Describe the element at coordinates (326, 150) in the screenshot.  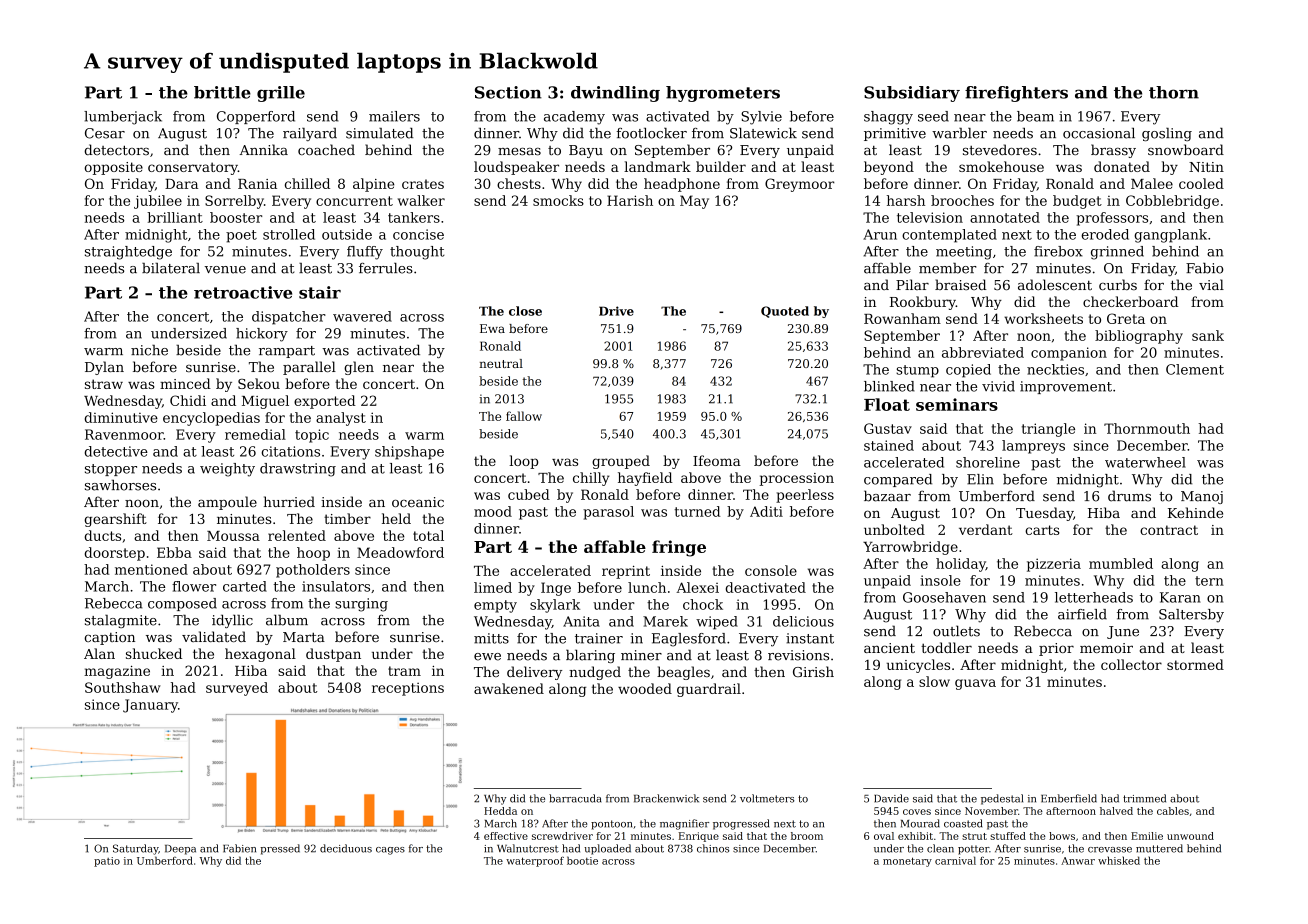
I see `coached` at that location.
